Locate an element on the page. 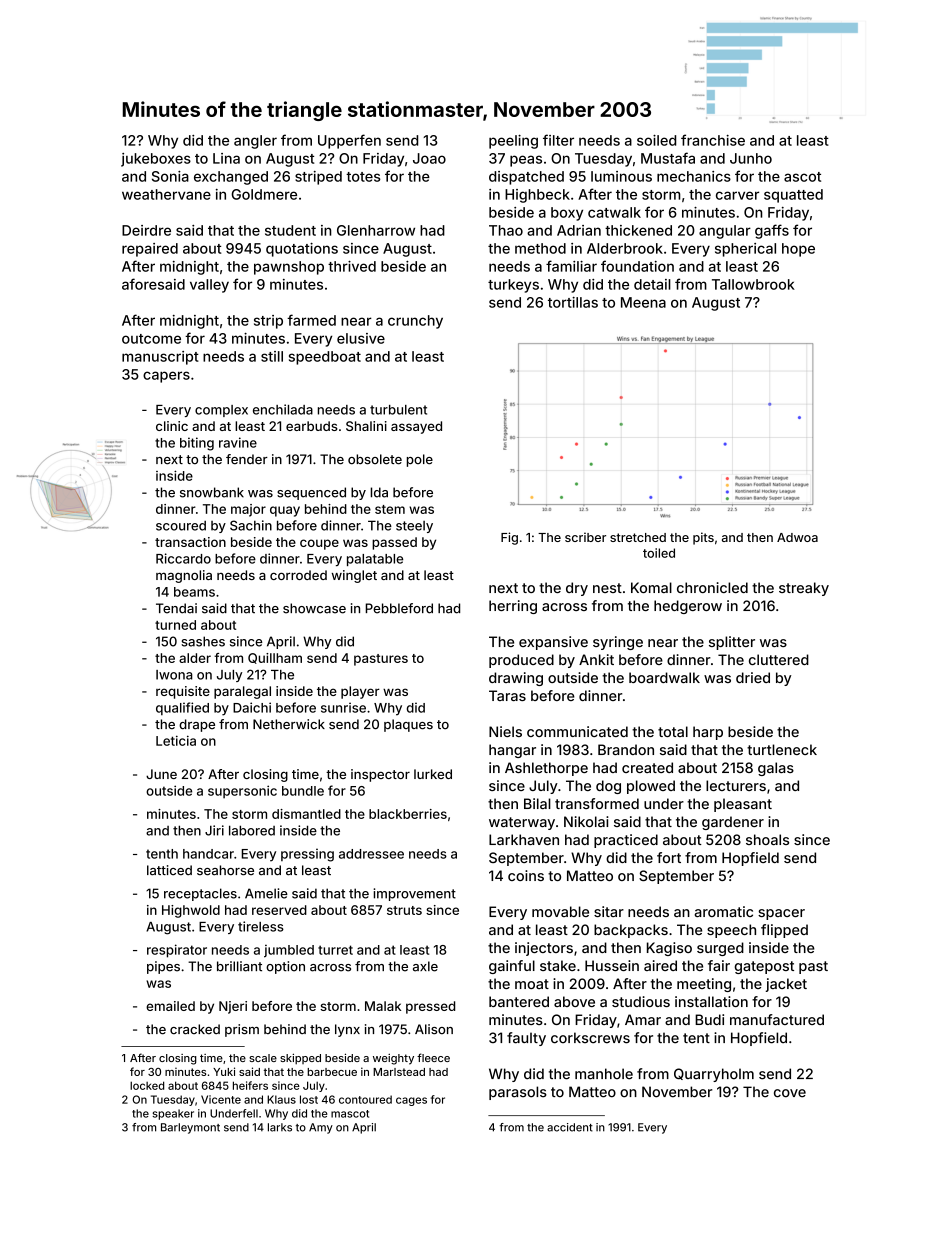 Image resolution: width=952 pixels, height=1233 pixels. Barleymont is located at coordinates (190, 1128).
